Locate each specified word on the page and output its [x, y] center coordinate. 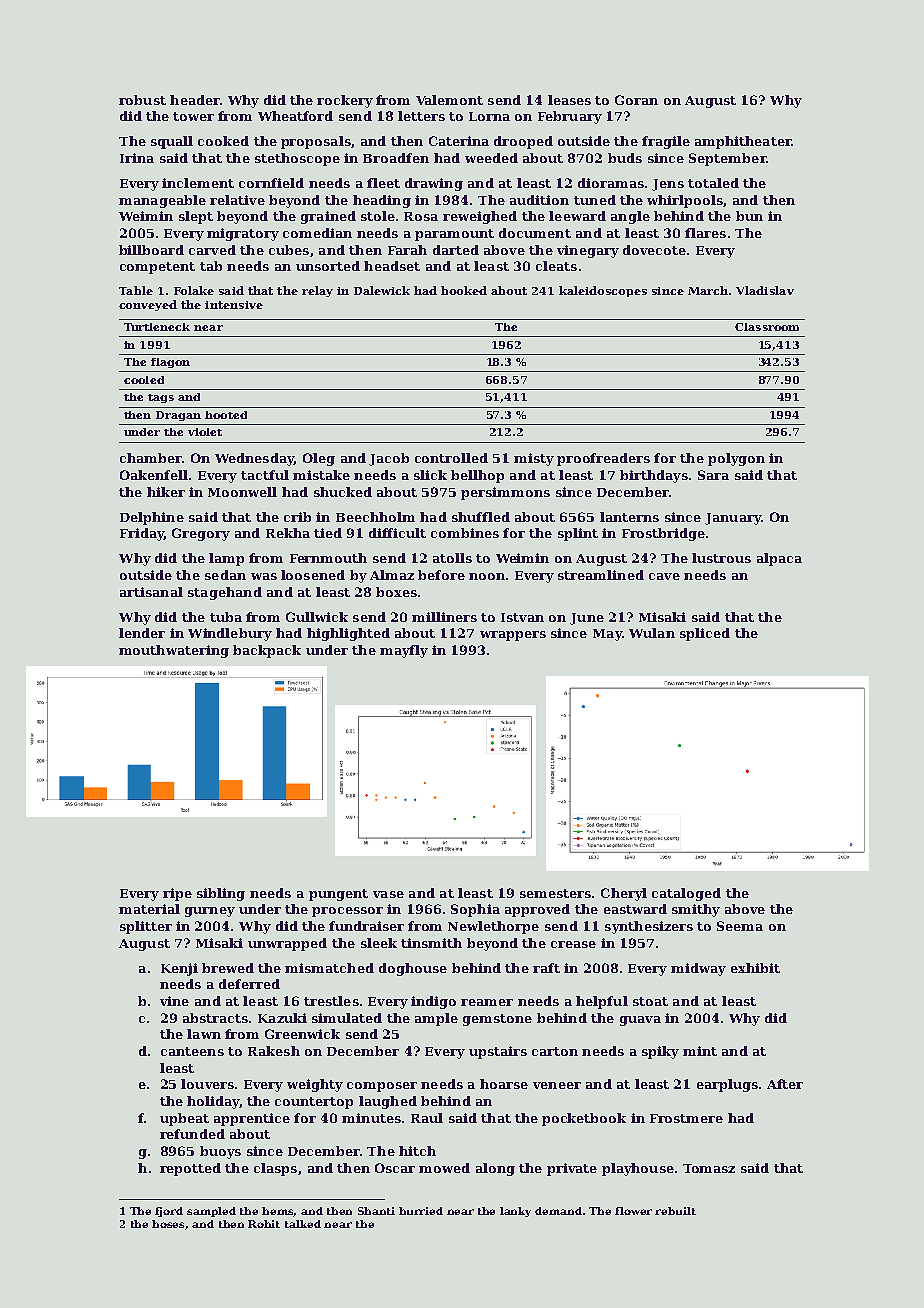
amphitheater [743, 142]
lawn [204, 1034]
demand [558, 1211]
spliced [705, 634]
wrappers [513, 636]
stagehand [225, 593]
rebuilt [675, 1211]
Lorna [489, 116]
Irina [137, 158]
